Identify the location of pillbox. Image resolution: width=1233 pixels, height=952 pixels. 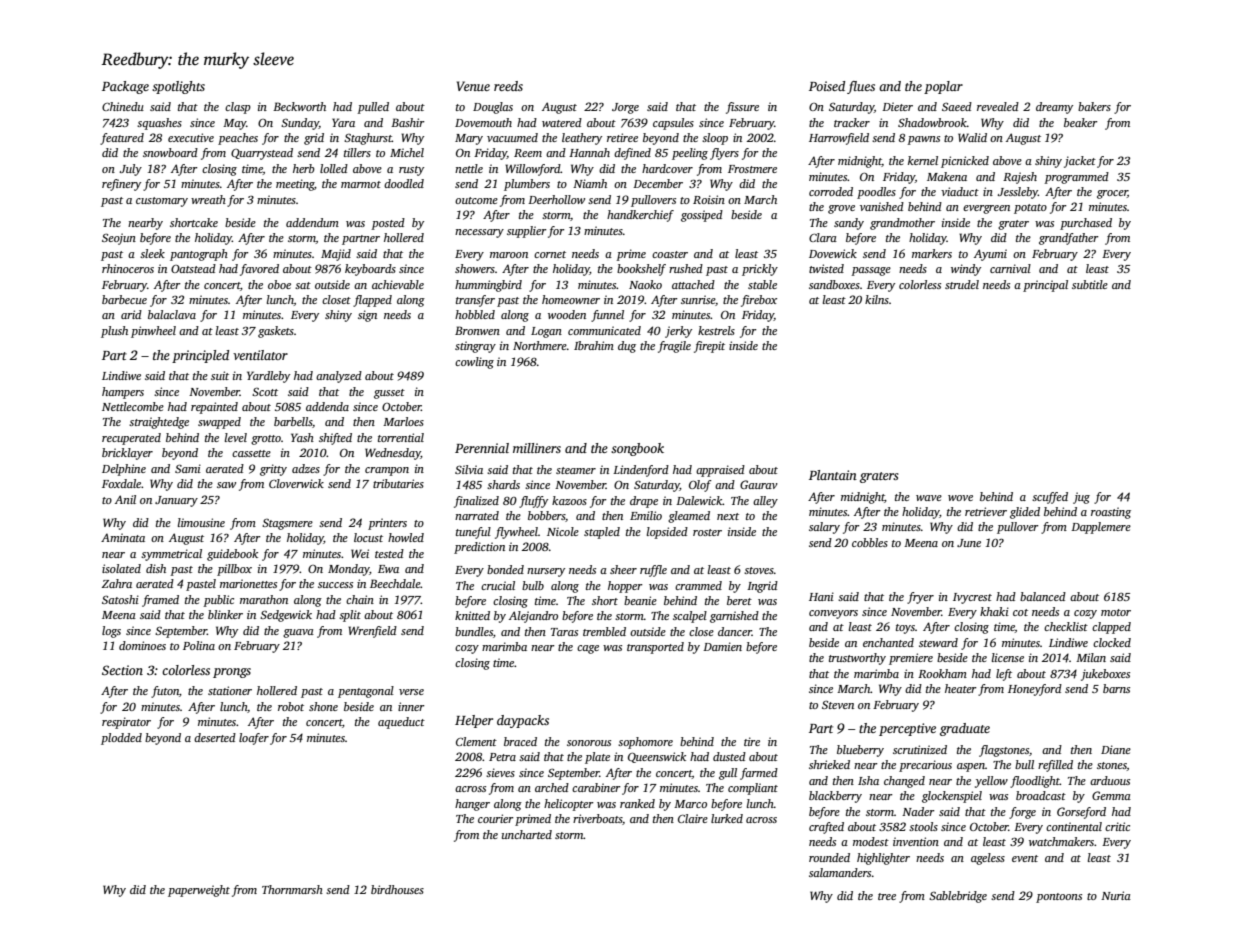
(234, 570).
